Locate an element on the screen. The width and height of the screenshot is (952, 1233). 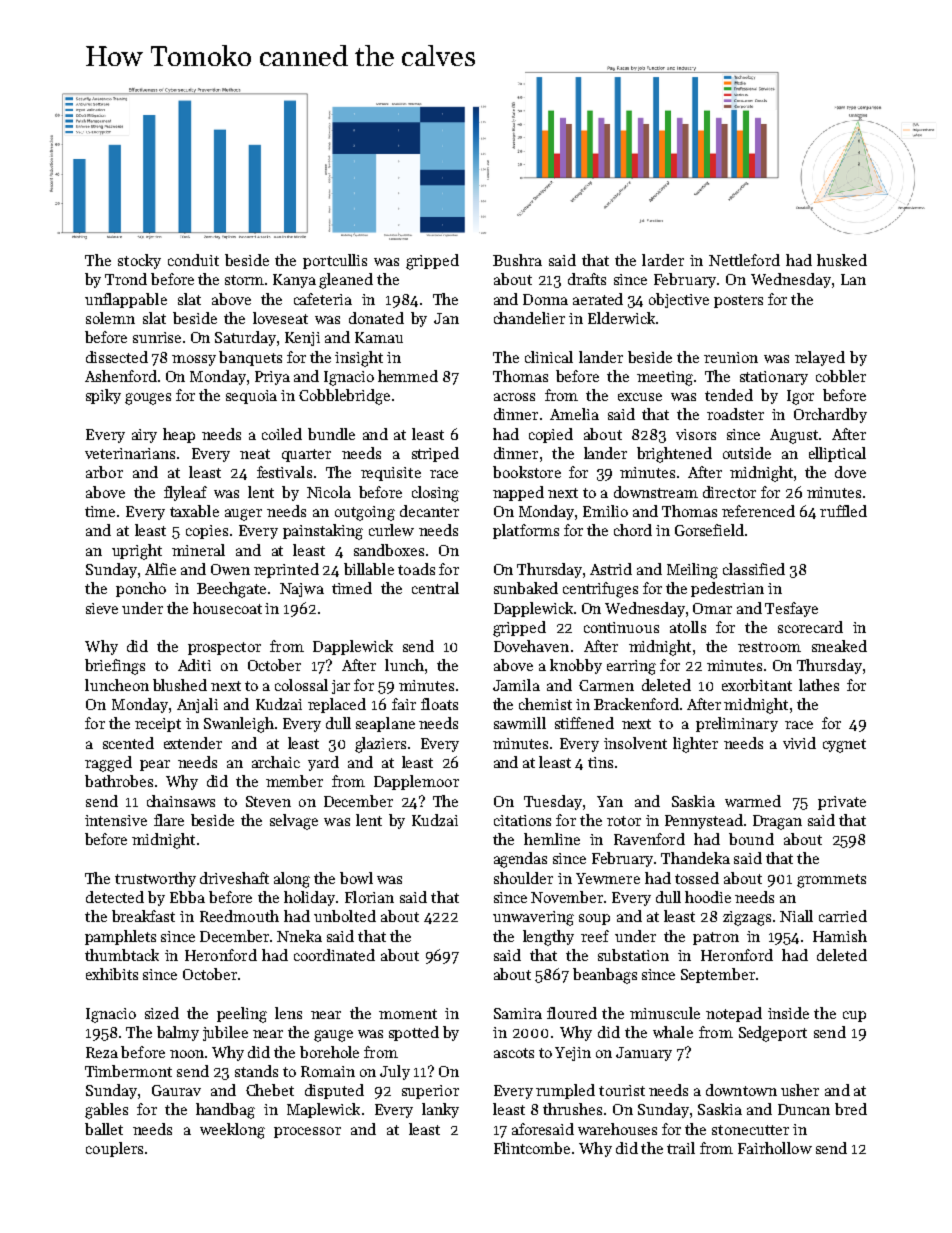
citations is located at coordinates (522, 820).
